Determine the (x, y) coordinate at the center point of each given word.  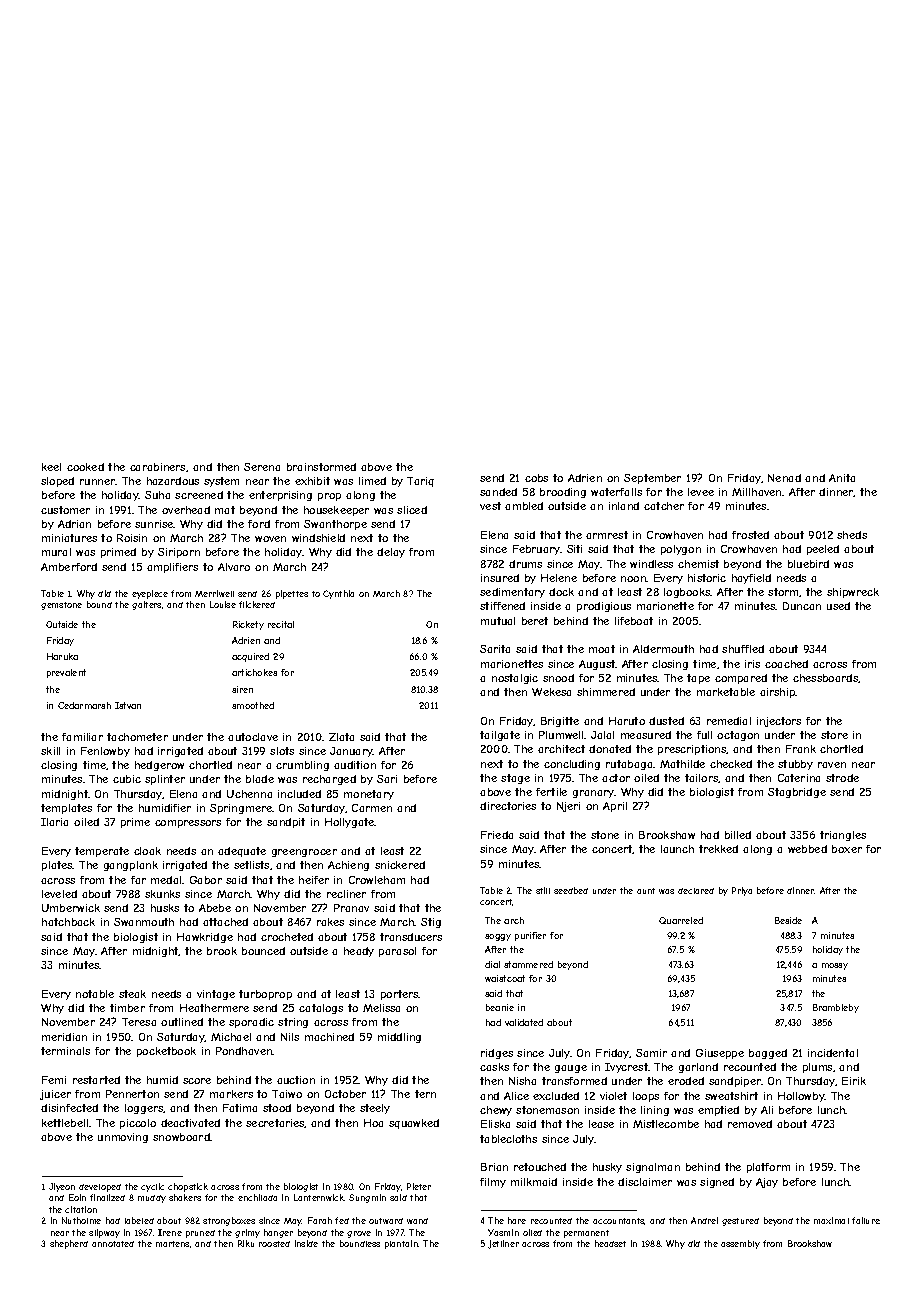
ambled (524, 506)
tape (698, 679)
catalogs (321, 1009)
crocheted (287, 937)
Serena (262, 467)
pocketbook (166, 1052)
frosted (750, 535)
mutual (498, 621)
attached (225, 922)
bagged (768, 1054)
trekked (718, 849)
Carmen (372, 808)
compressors (188, 824)
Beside (788, 920)
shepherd (69, 1244)
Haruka (62, 656)
